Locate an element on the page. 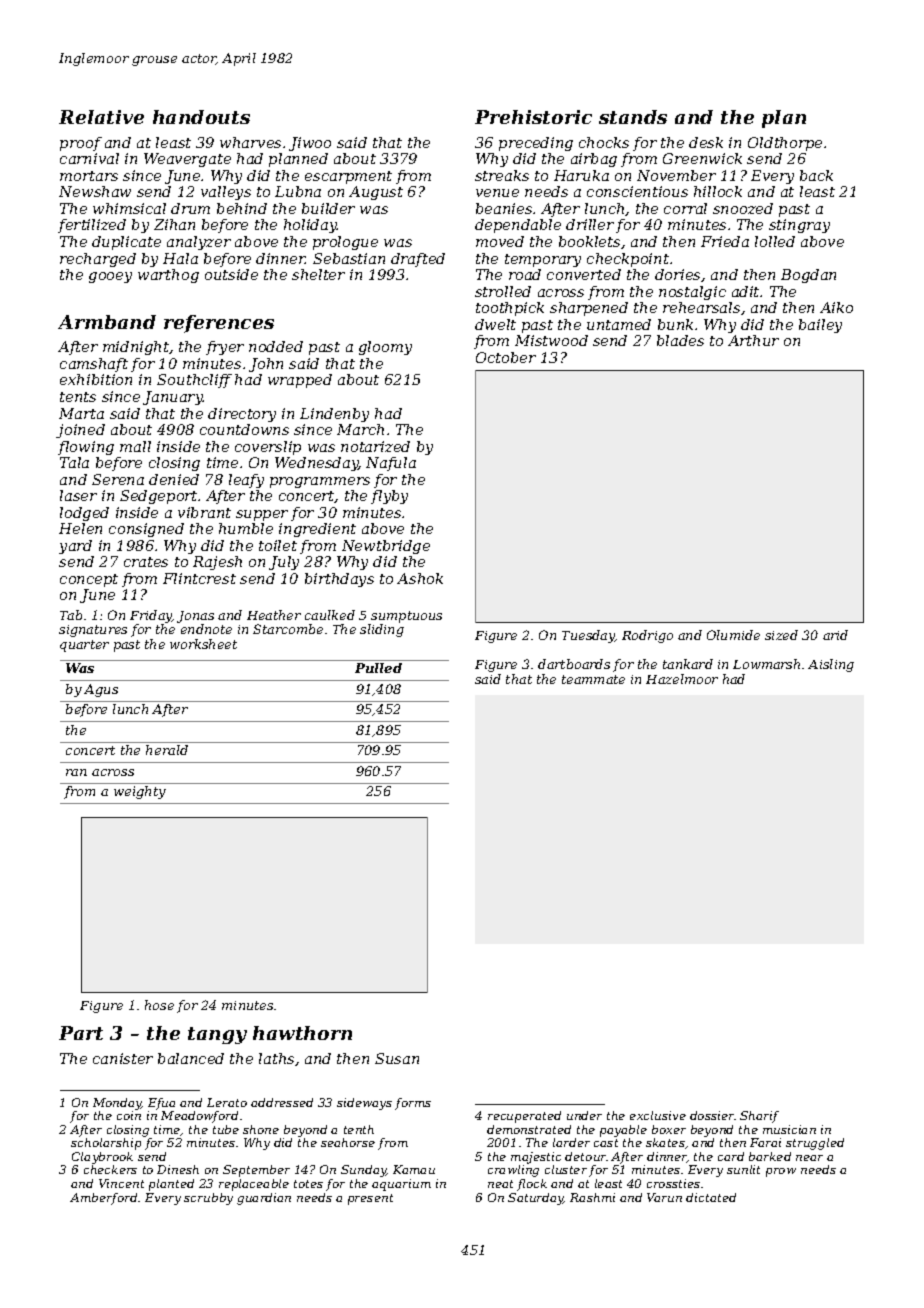  Lerato is located at coordinates (227, 1102).
